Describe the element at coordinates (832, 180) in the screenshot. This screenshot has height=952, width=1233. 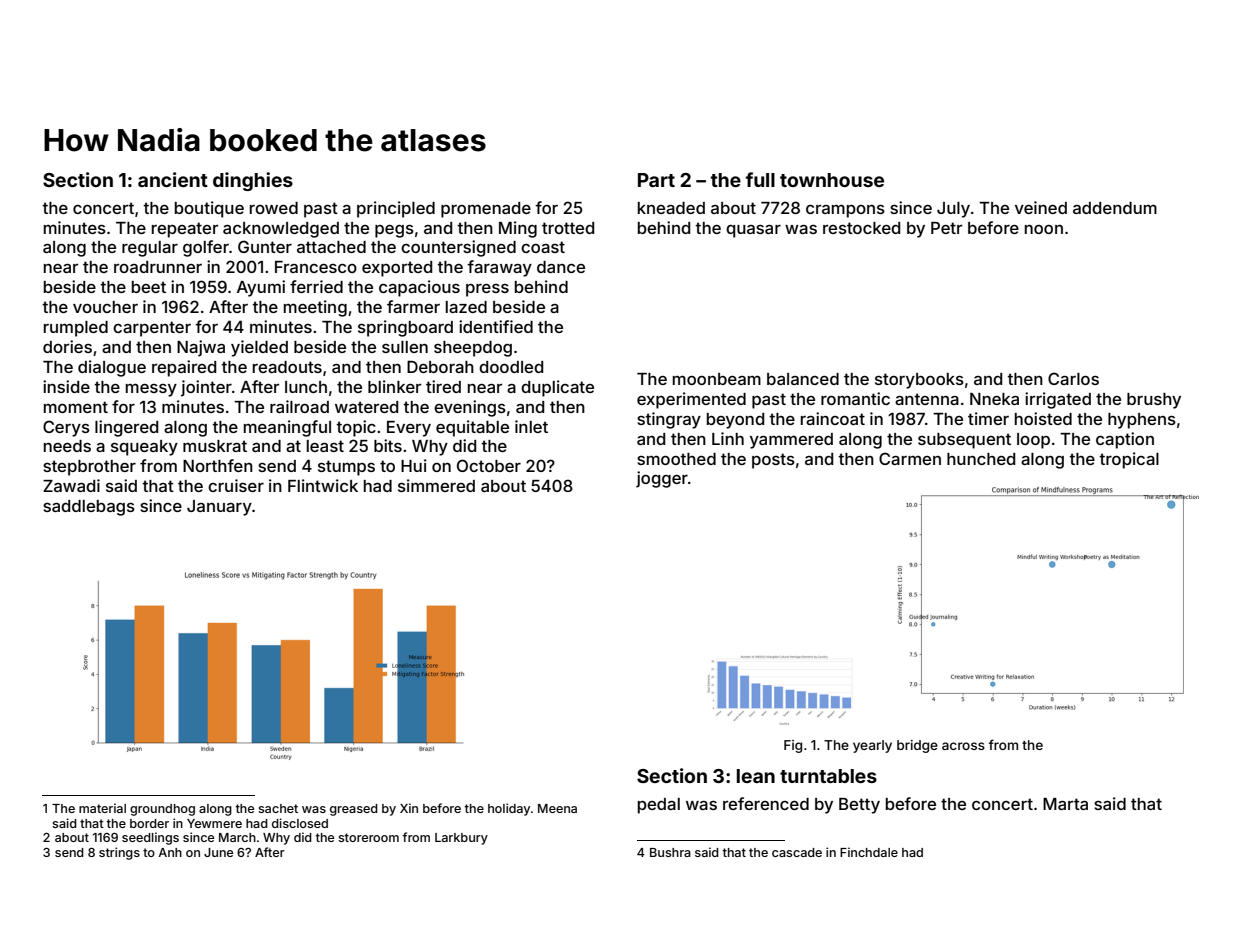
I see `townhouse` at that location.
